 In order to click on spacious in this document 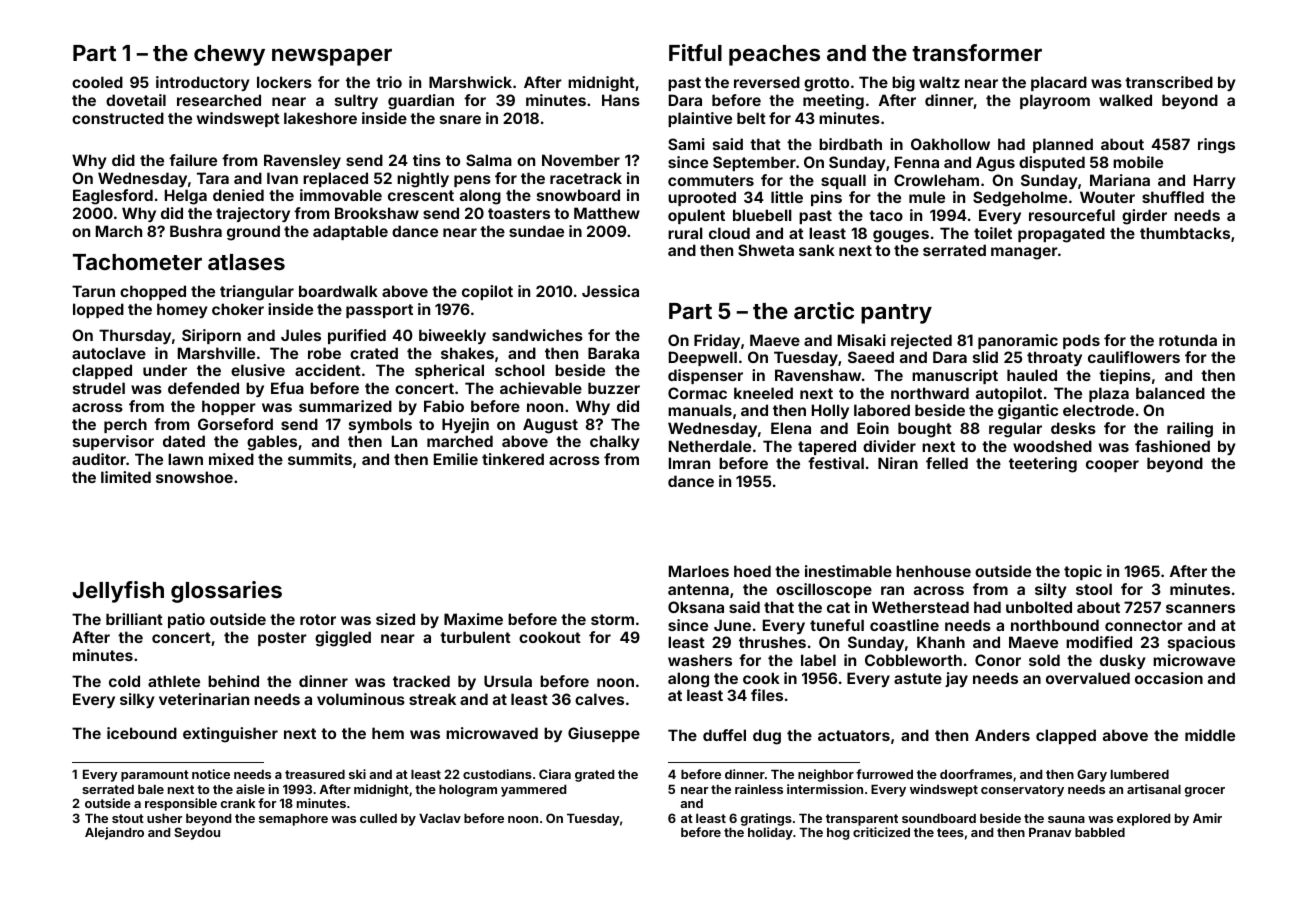, I will do `click(1201, 643)`.
